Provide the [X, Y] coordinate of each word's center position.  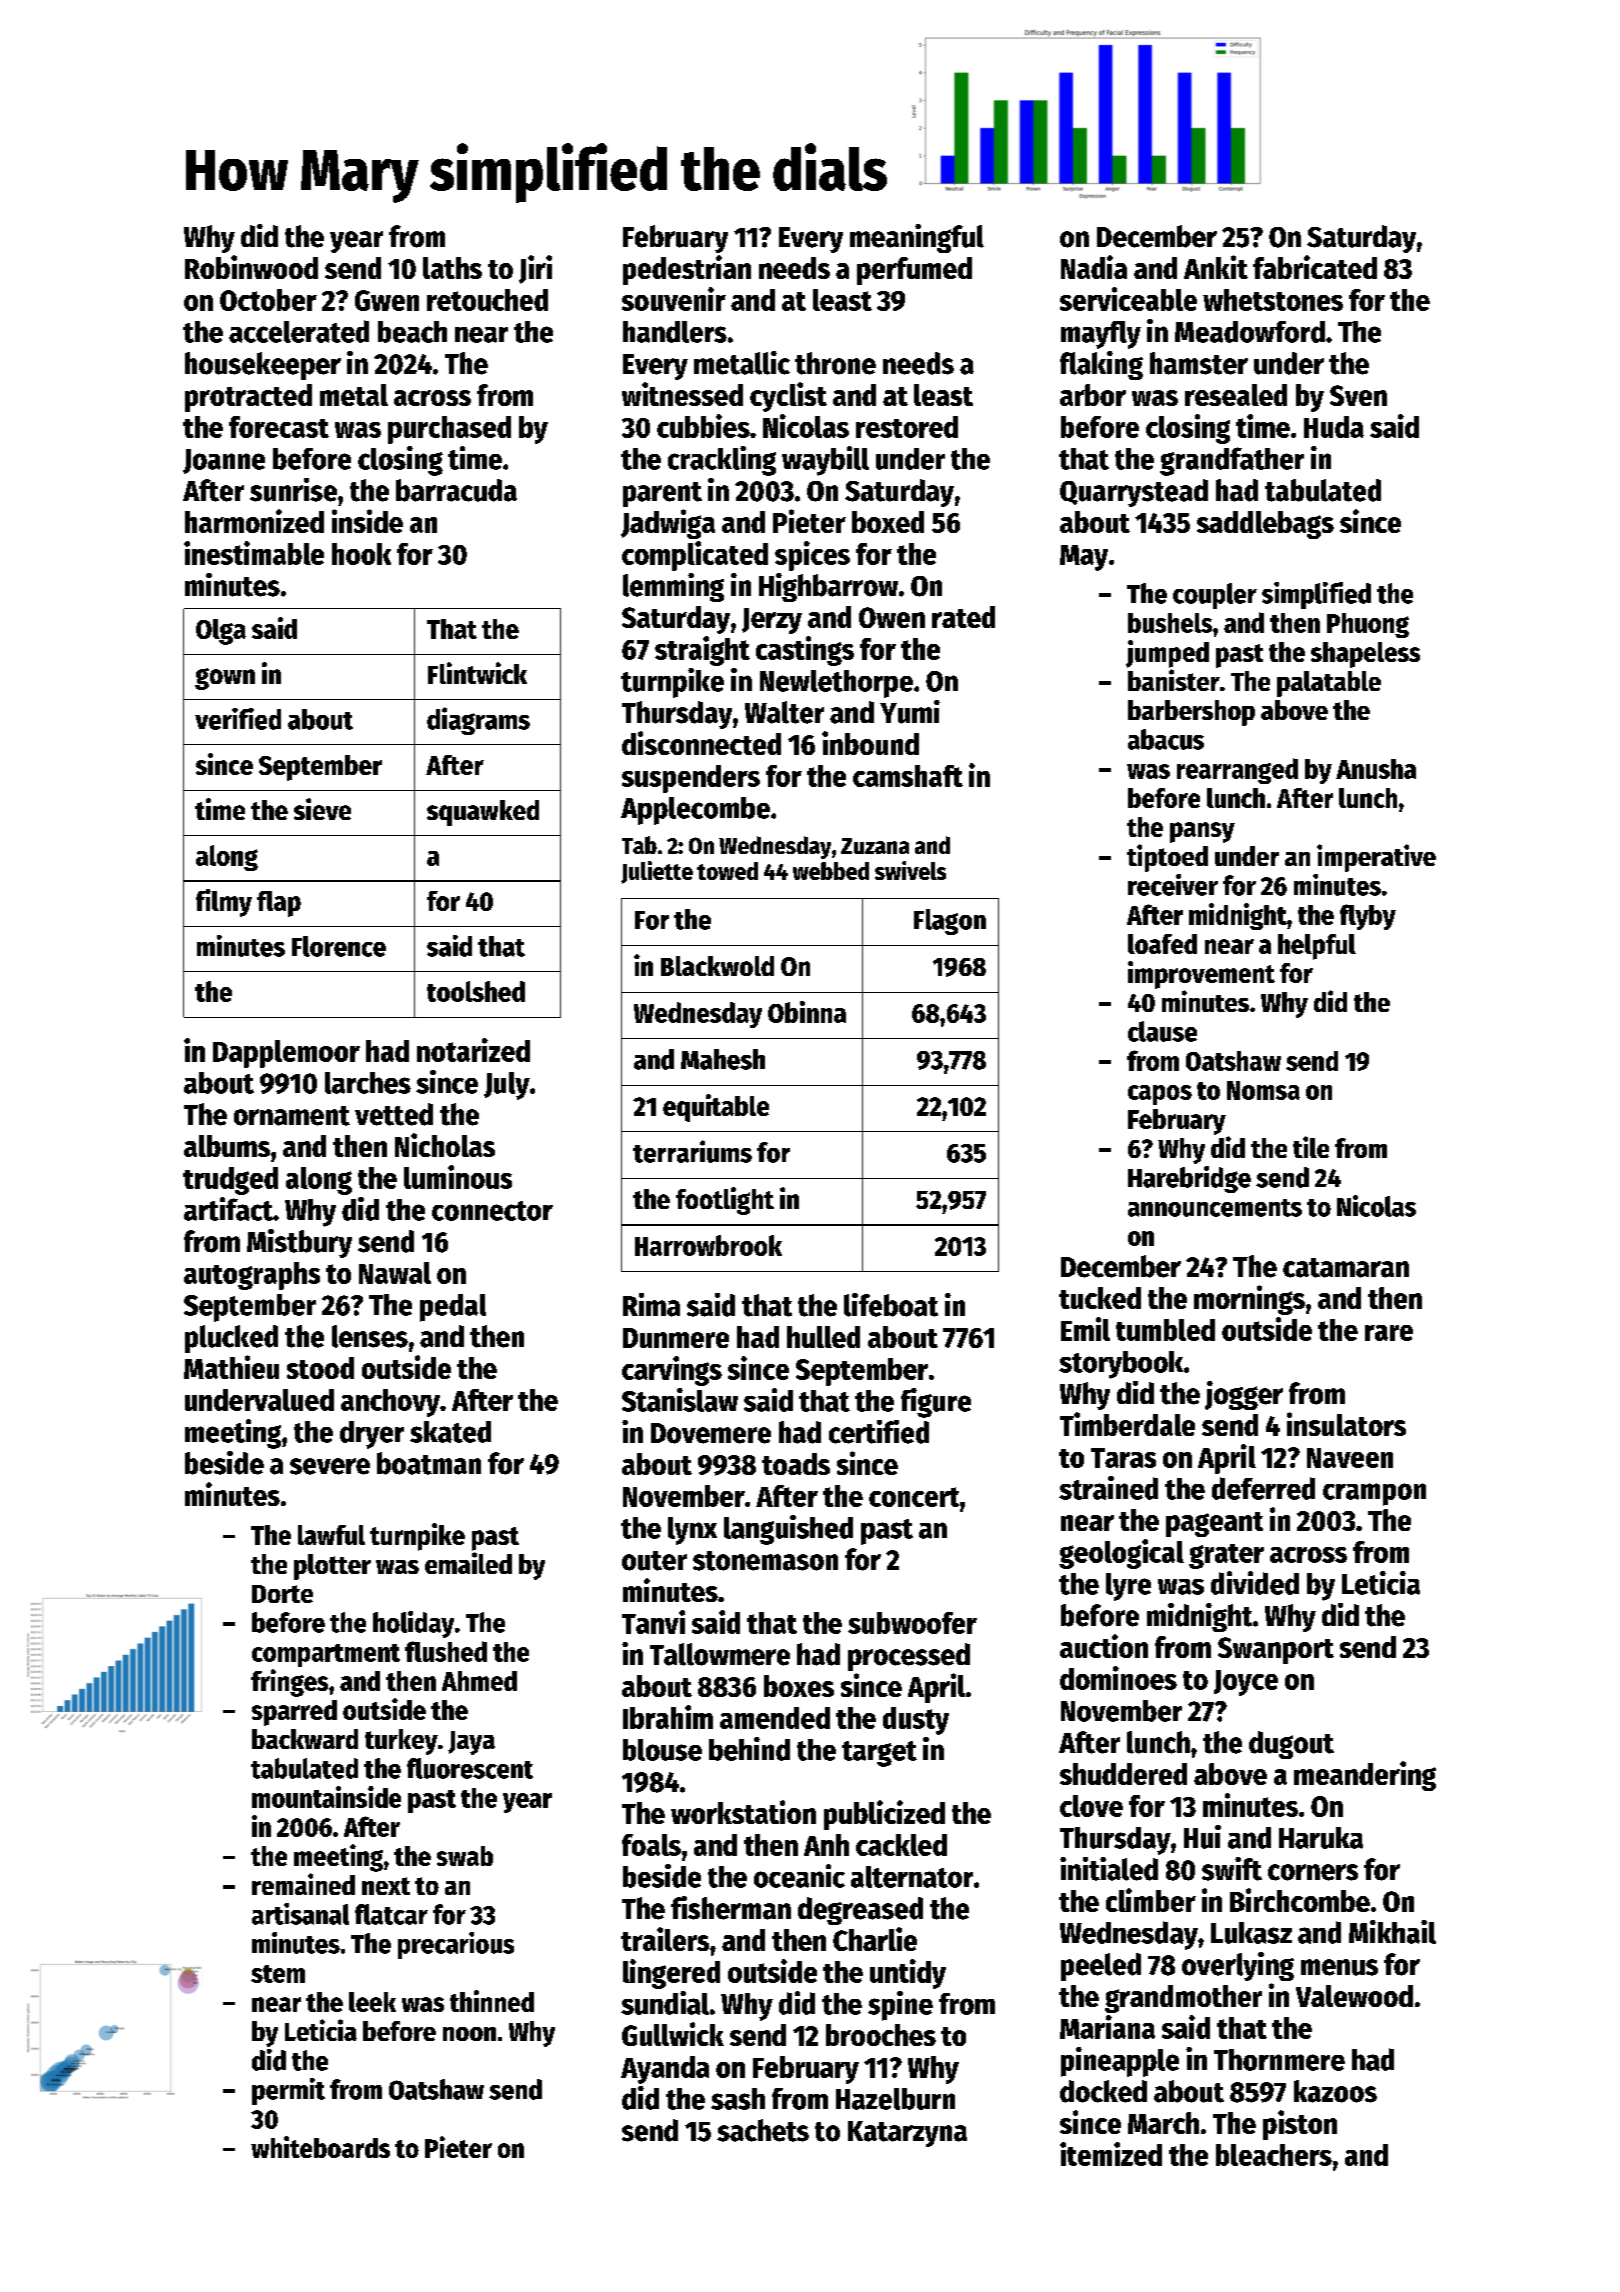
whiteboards [320, 2147]
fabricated [1315, 267]
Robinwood [251, 267]
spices [812, 556]
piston [1300, 2125]
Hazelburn [895, 2099]
